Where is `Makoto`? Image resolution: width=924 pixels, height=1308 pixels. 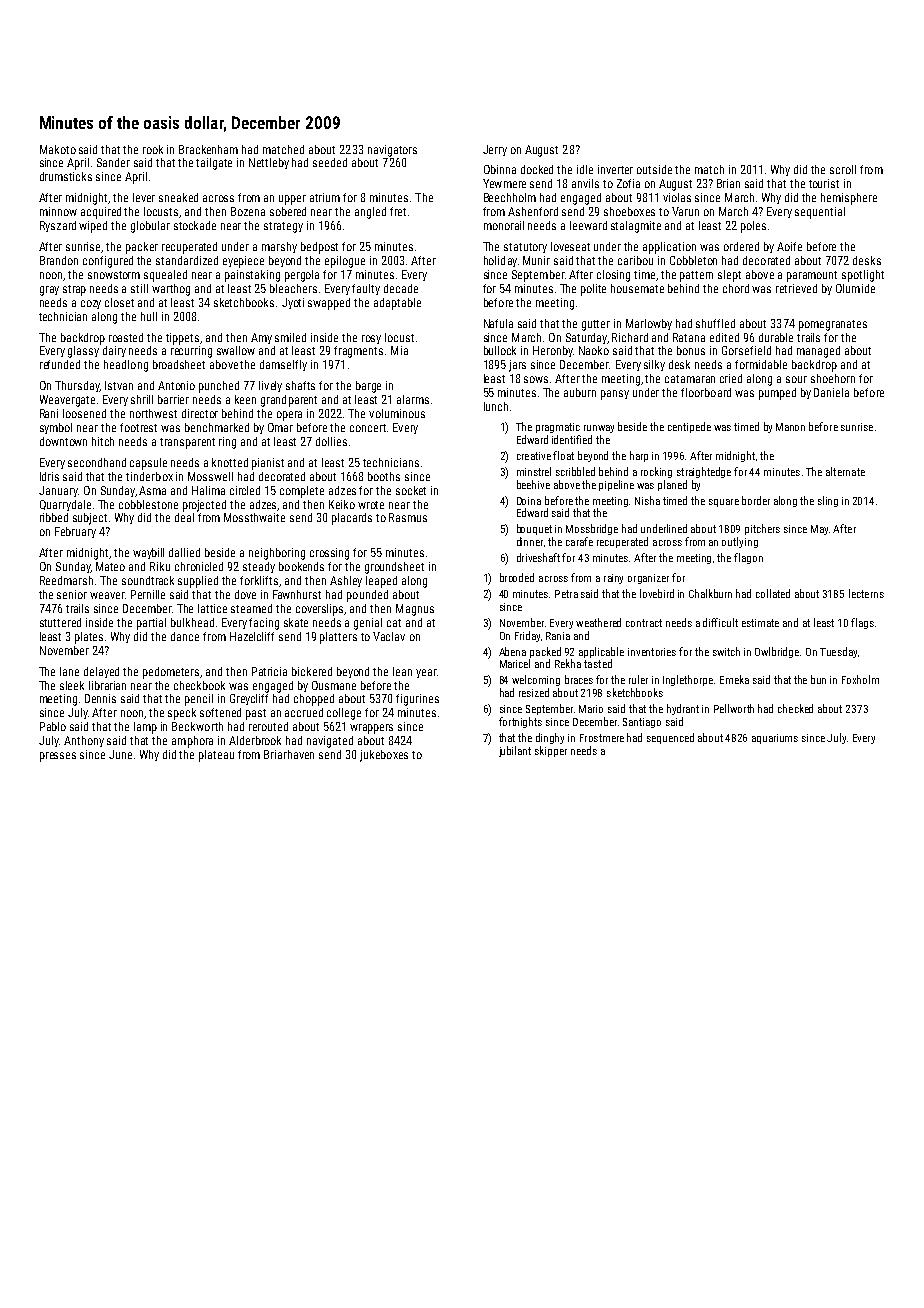 Makoto is located at coordinates (58, 149).
